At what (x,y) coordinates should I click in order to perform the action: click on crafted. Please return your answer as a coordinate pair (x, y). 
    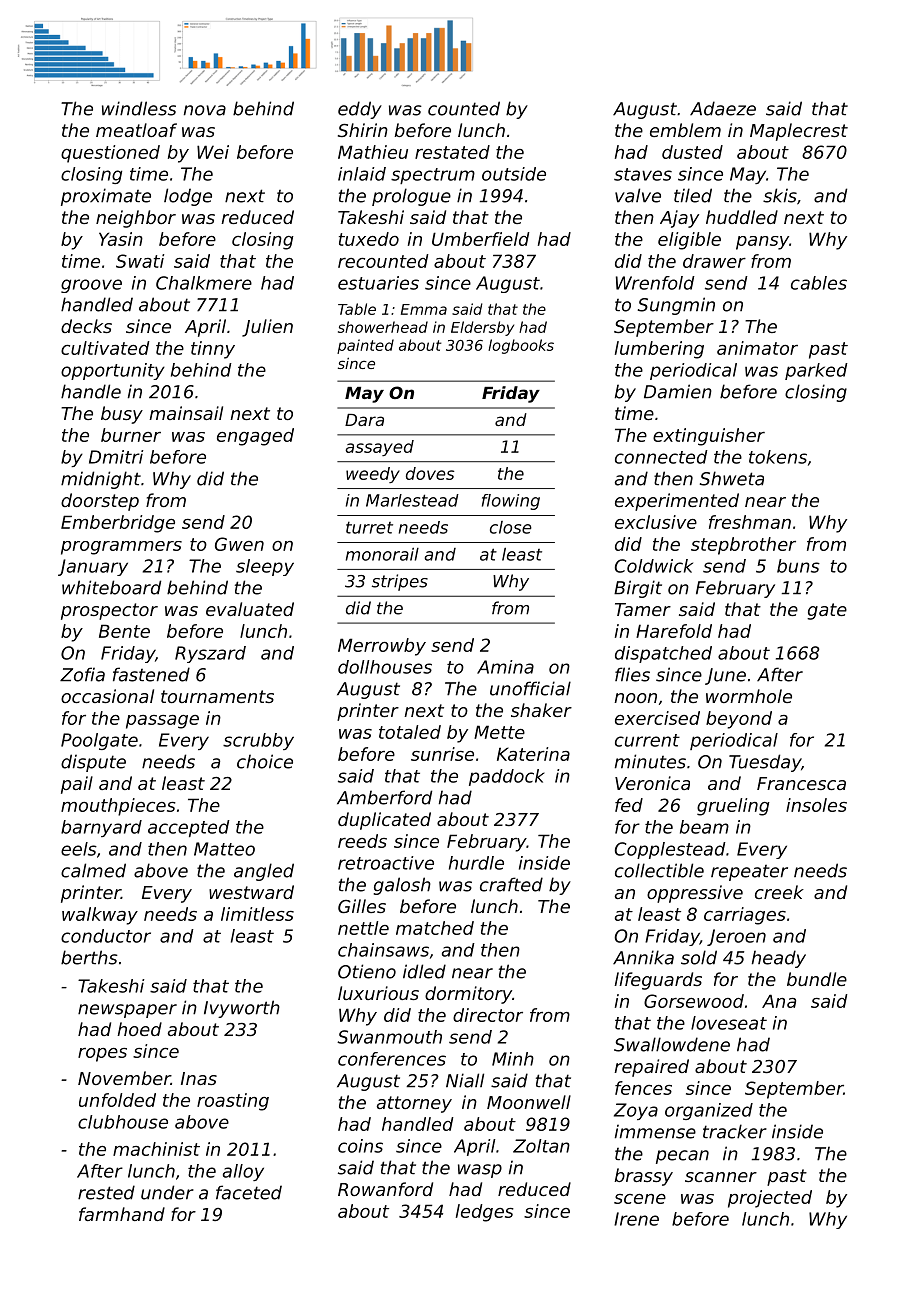
    Looking at the image, I should click on (511, 884).
